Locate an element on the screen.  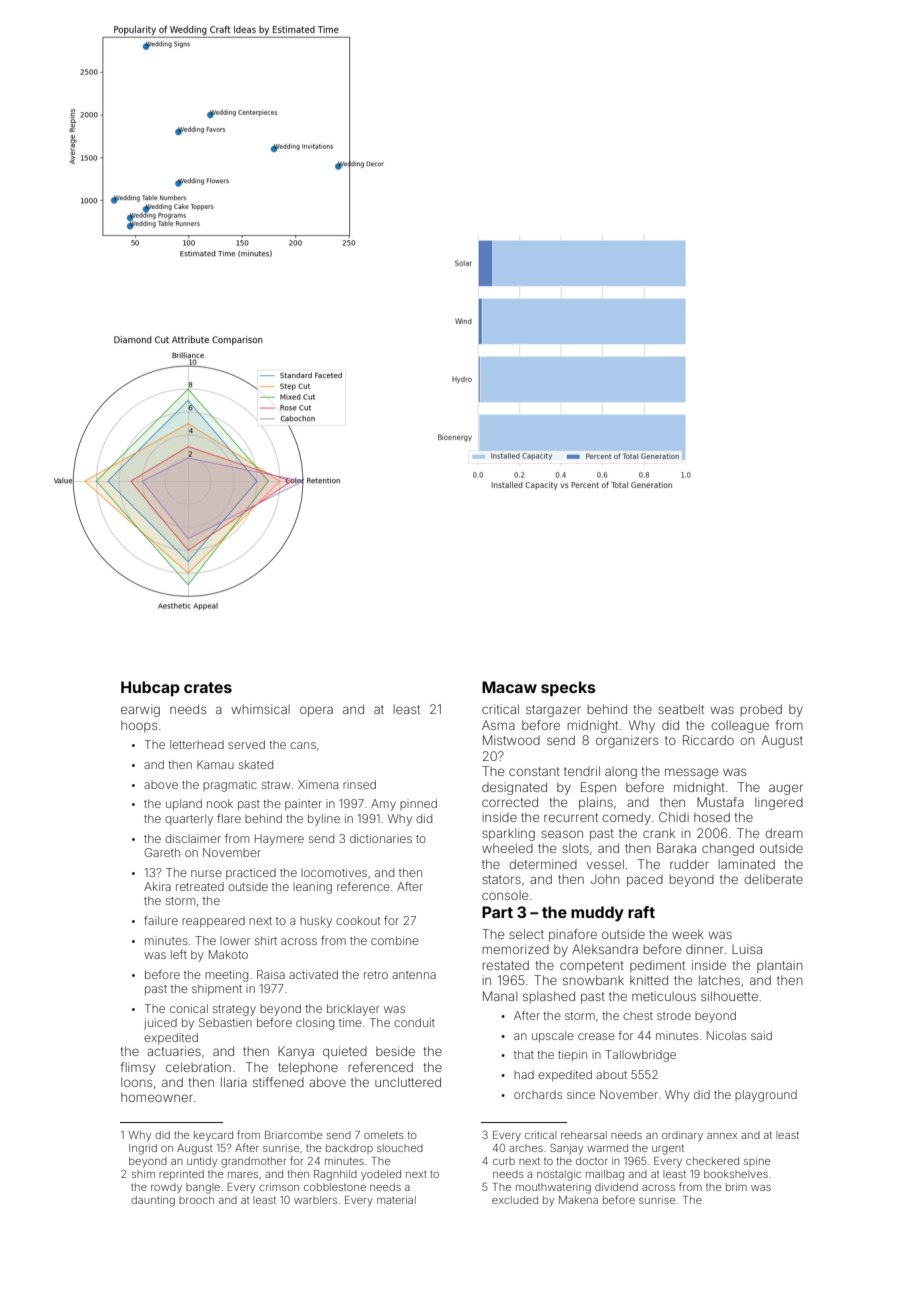
omelets is located at coordinates (384, 1135).
